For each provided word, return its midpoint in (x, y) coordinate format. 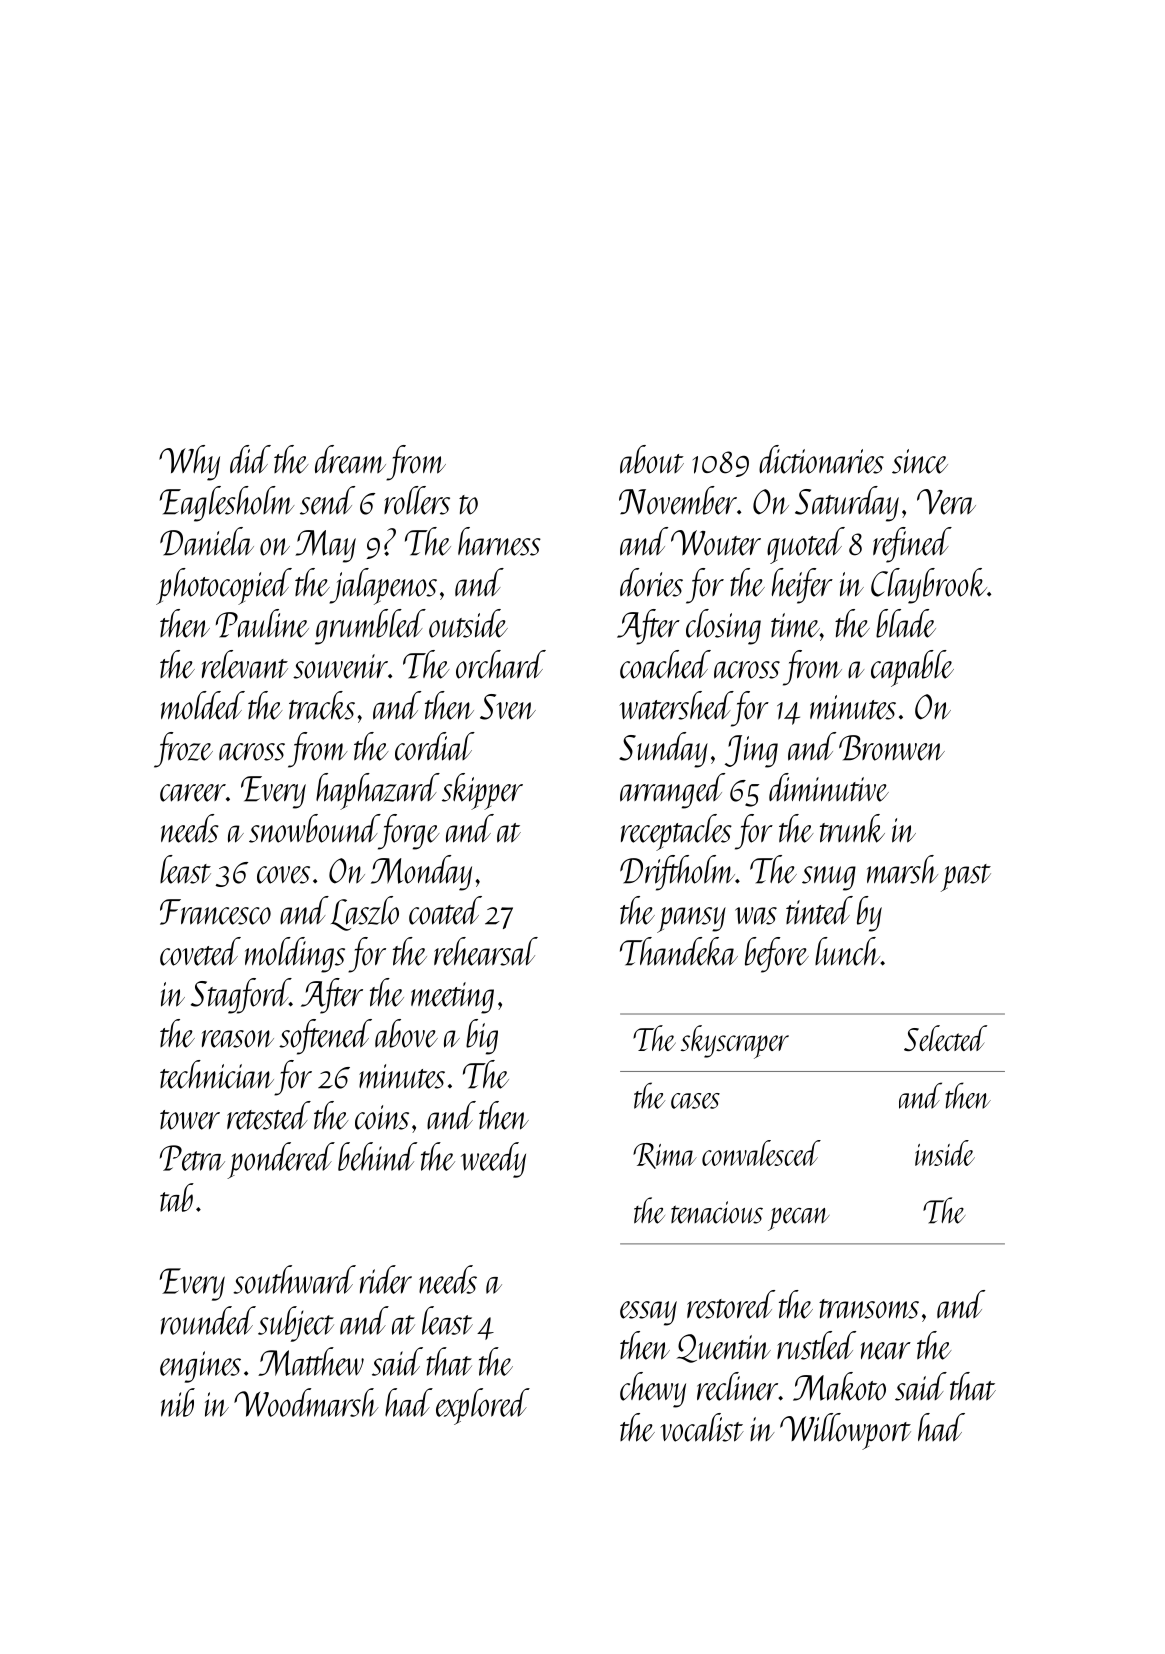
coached (665, 664)
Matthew (311, 1361)
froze (183, 750)
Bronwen (892, 748)
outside (468, 623)
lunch (847, 951)
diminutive (829, 787)
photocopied (224, 586)
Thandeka (679, 951)
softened (325, 1037)
